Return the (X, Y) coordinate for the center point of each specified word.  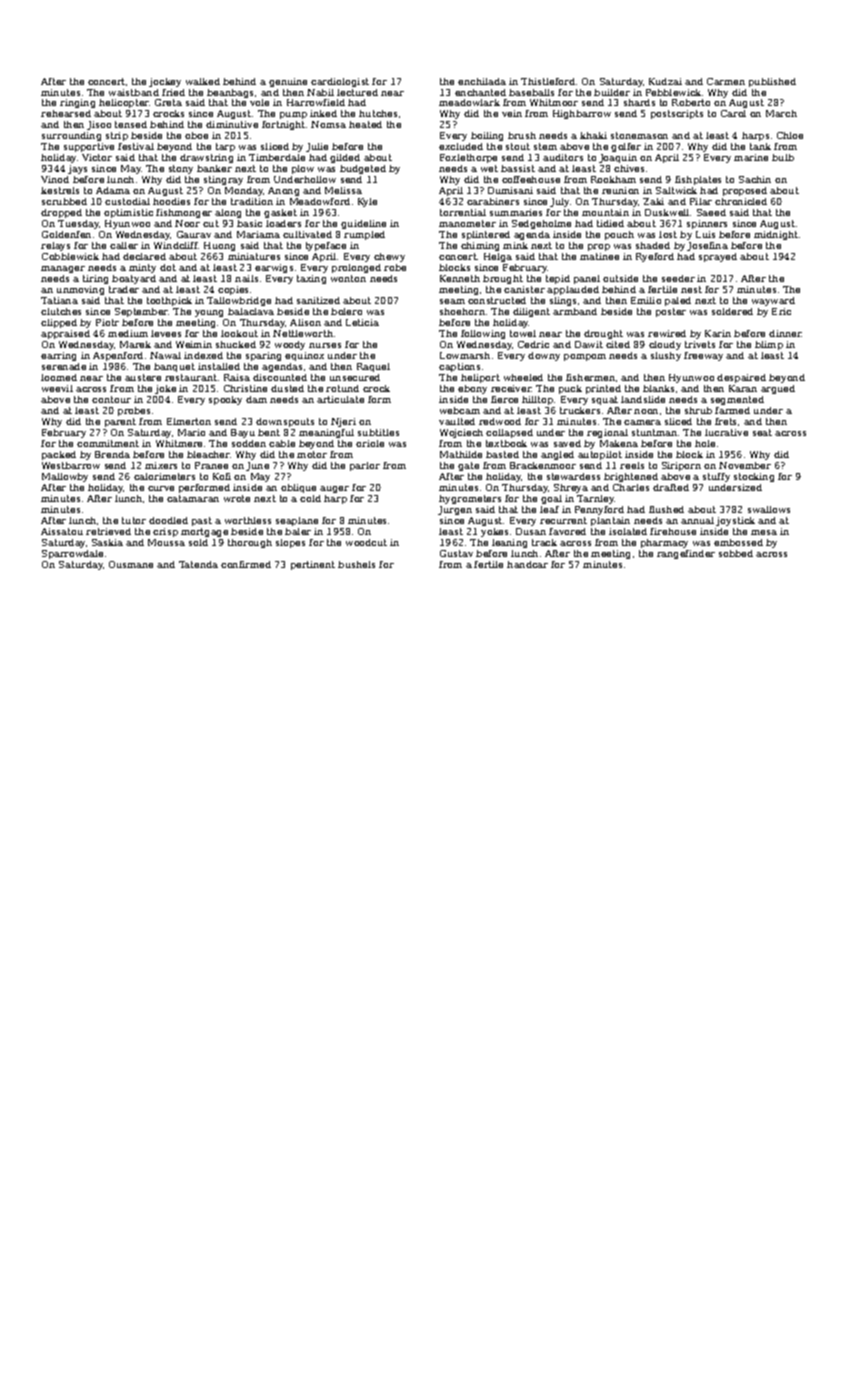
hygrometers (470, 499)
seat (762, 432)
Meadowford (320, 201)
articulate (340, 399)
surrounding (71, 136)
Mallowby (65, 477)
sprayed (718, 257)
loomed (59, 377)
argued (778, 389)
